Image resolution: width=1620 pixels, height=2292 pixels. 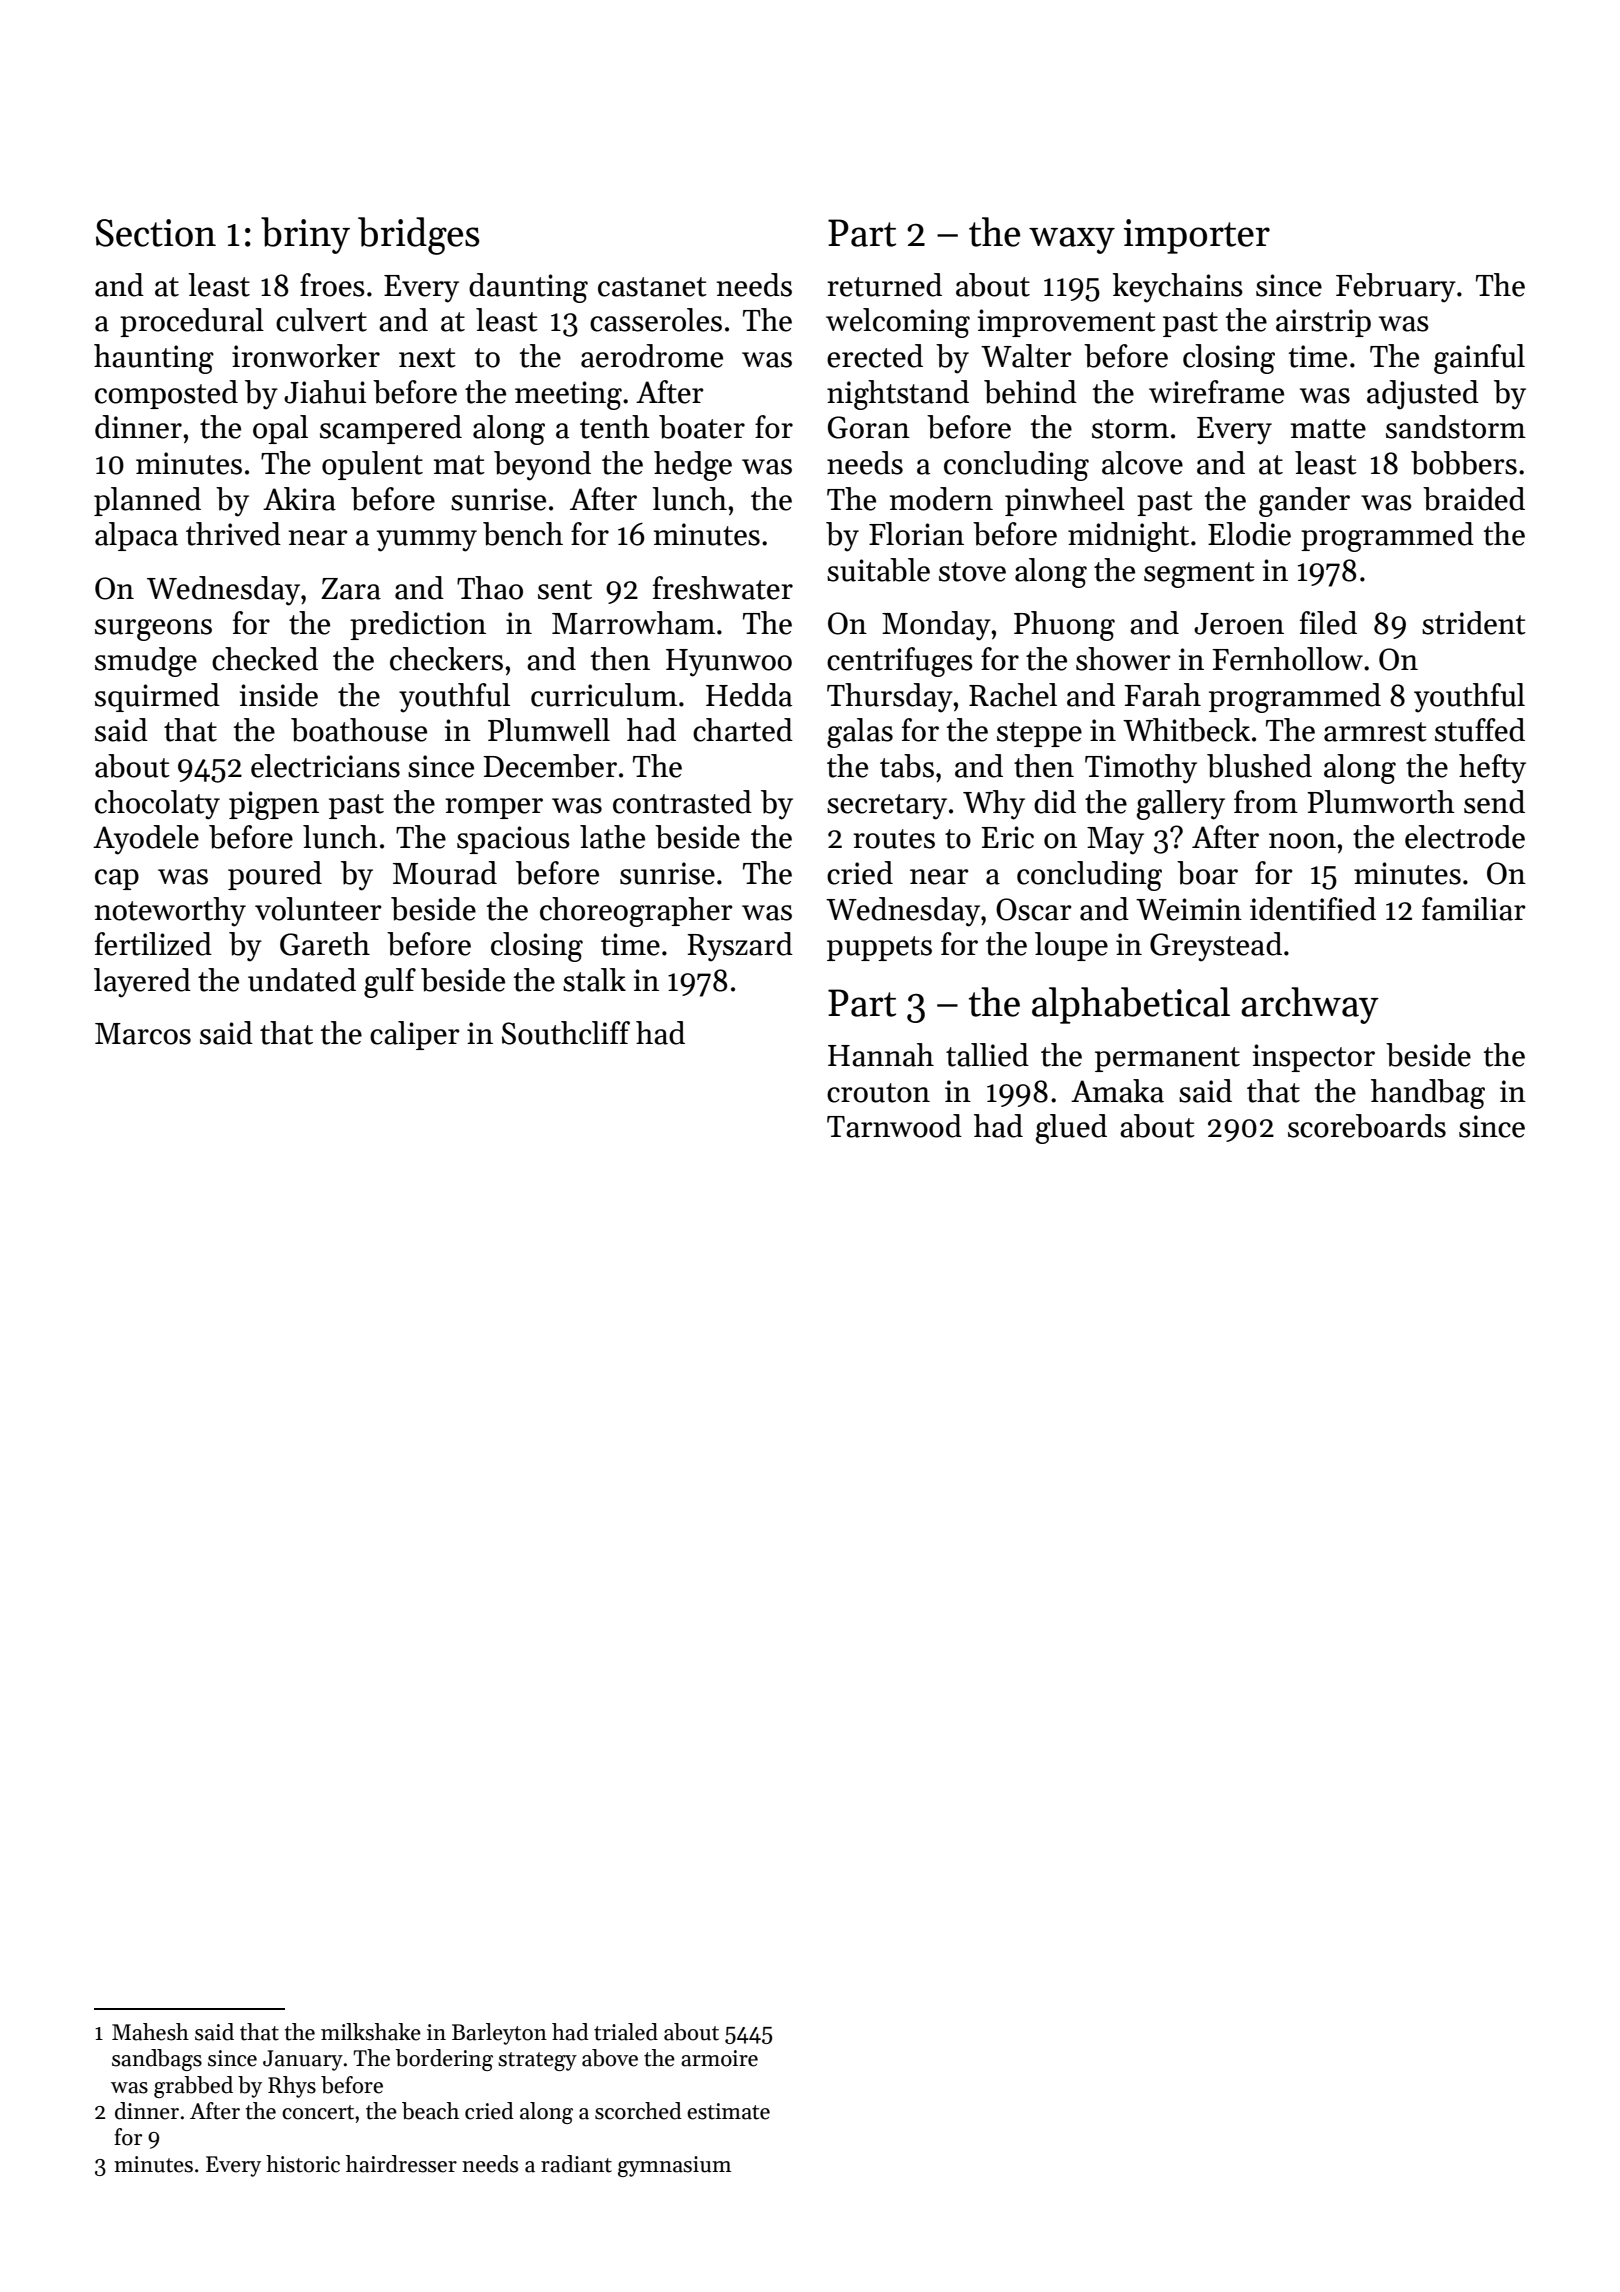 I want to click on gander, so click(x=1304, y=502).
